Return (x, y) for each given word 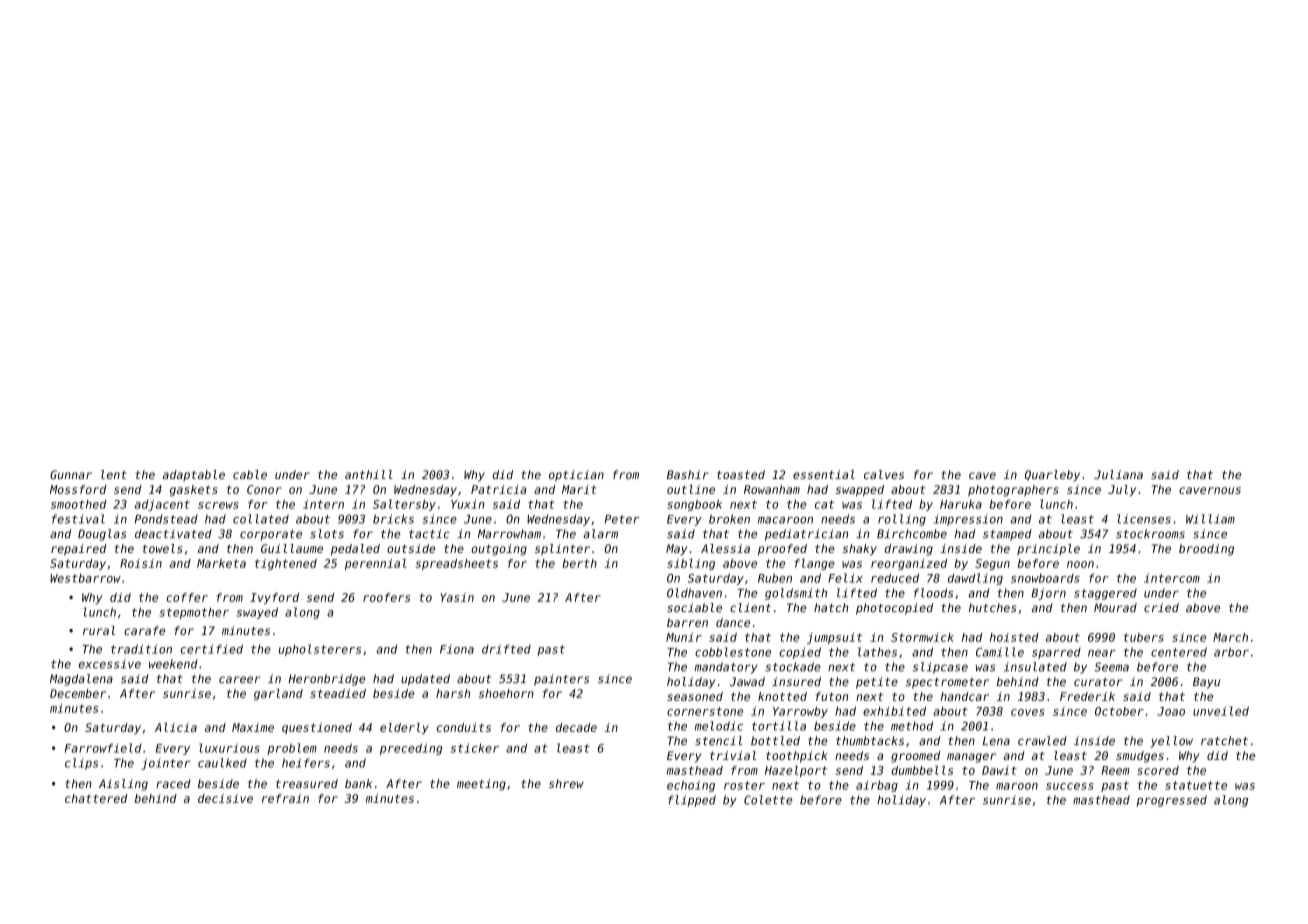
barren (687, 622)
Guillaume (292, 548)
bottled (775, 741)
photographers (1013, 491)
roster (744, 785)
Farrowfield (103, 748)
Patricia (499, 489)
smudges (1140, 757)
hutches (993, 607)
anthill (369, 474)
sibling (691, 564)
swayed (257, 613)
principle (1048, 549)
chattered (96, 798)
